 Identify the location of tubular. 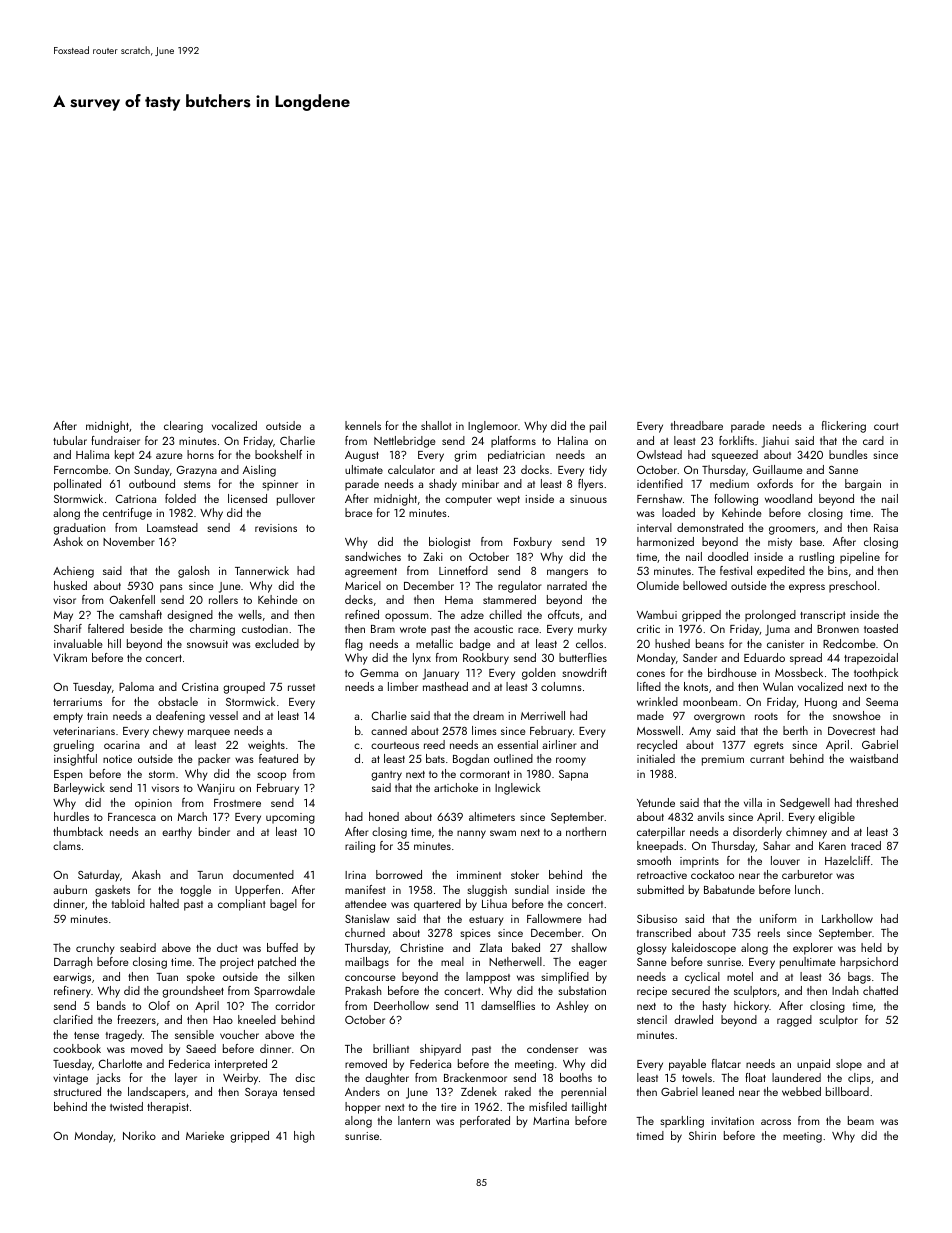
(70, 440).
